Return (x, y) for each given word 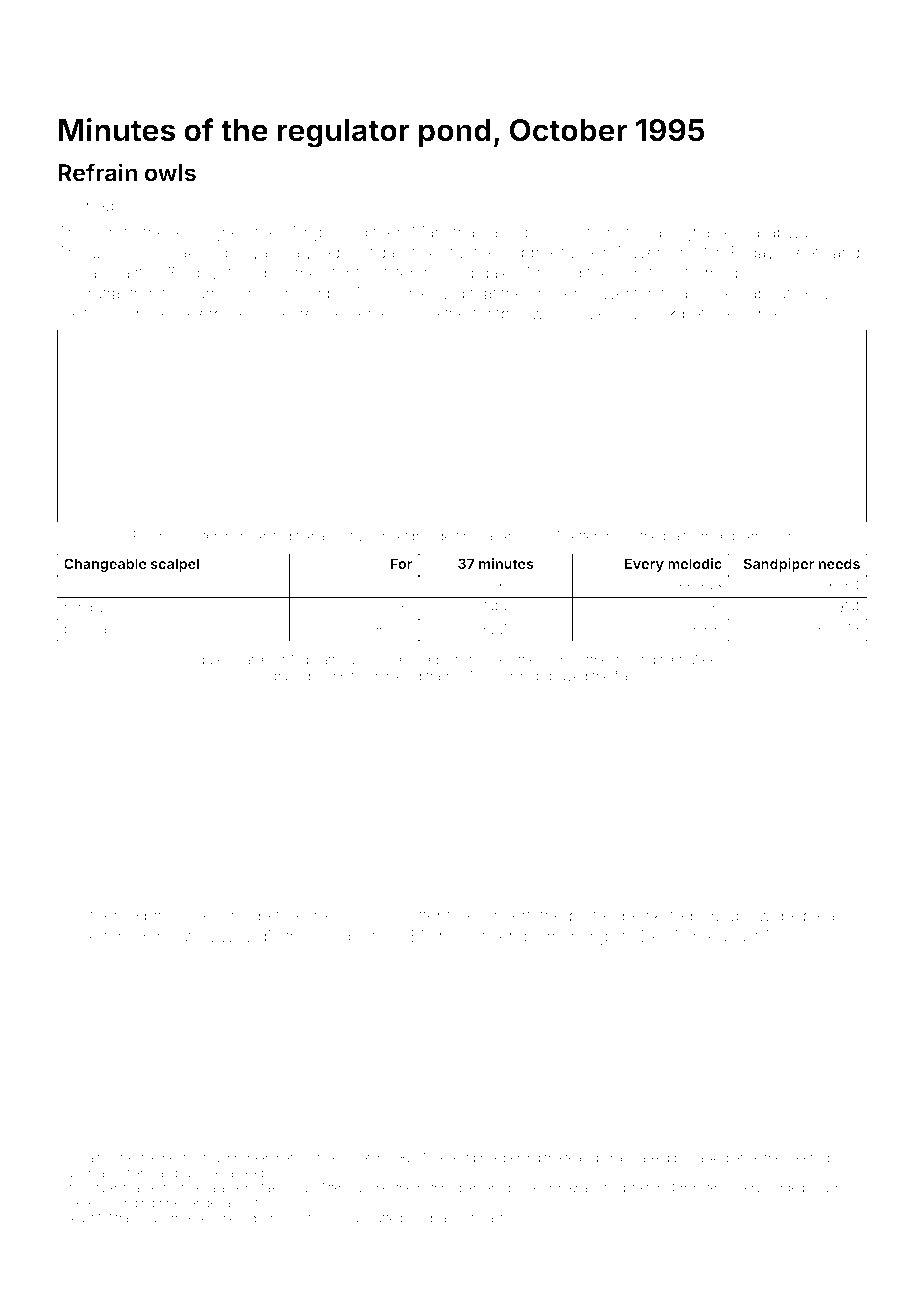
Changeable (105, 565)
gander (340, 938)
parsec (498, 538)
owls (170, 173)
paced (292, 677)
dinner (758, 313)
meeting (808, 1159)
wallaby (766, 234)
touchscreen (237, 1158)
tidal (384, 252)
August (733, 938)
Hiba (145, 915)
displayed (559, 677)
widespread (801, 917)
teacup (584, 1159)
